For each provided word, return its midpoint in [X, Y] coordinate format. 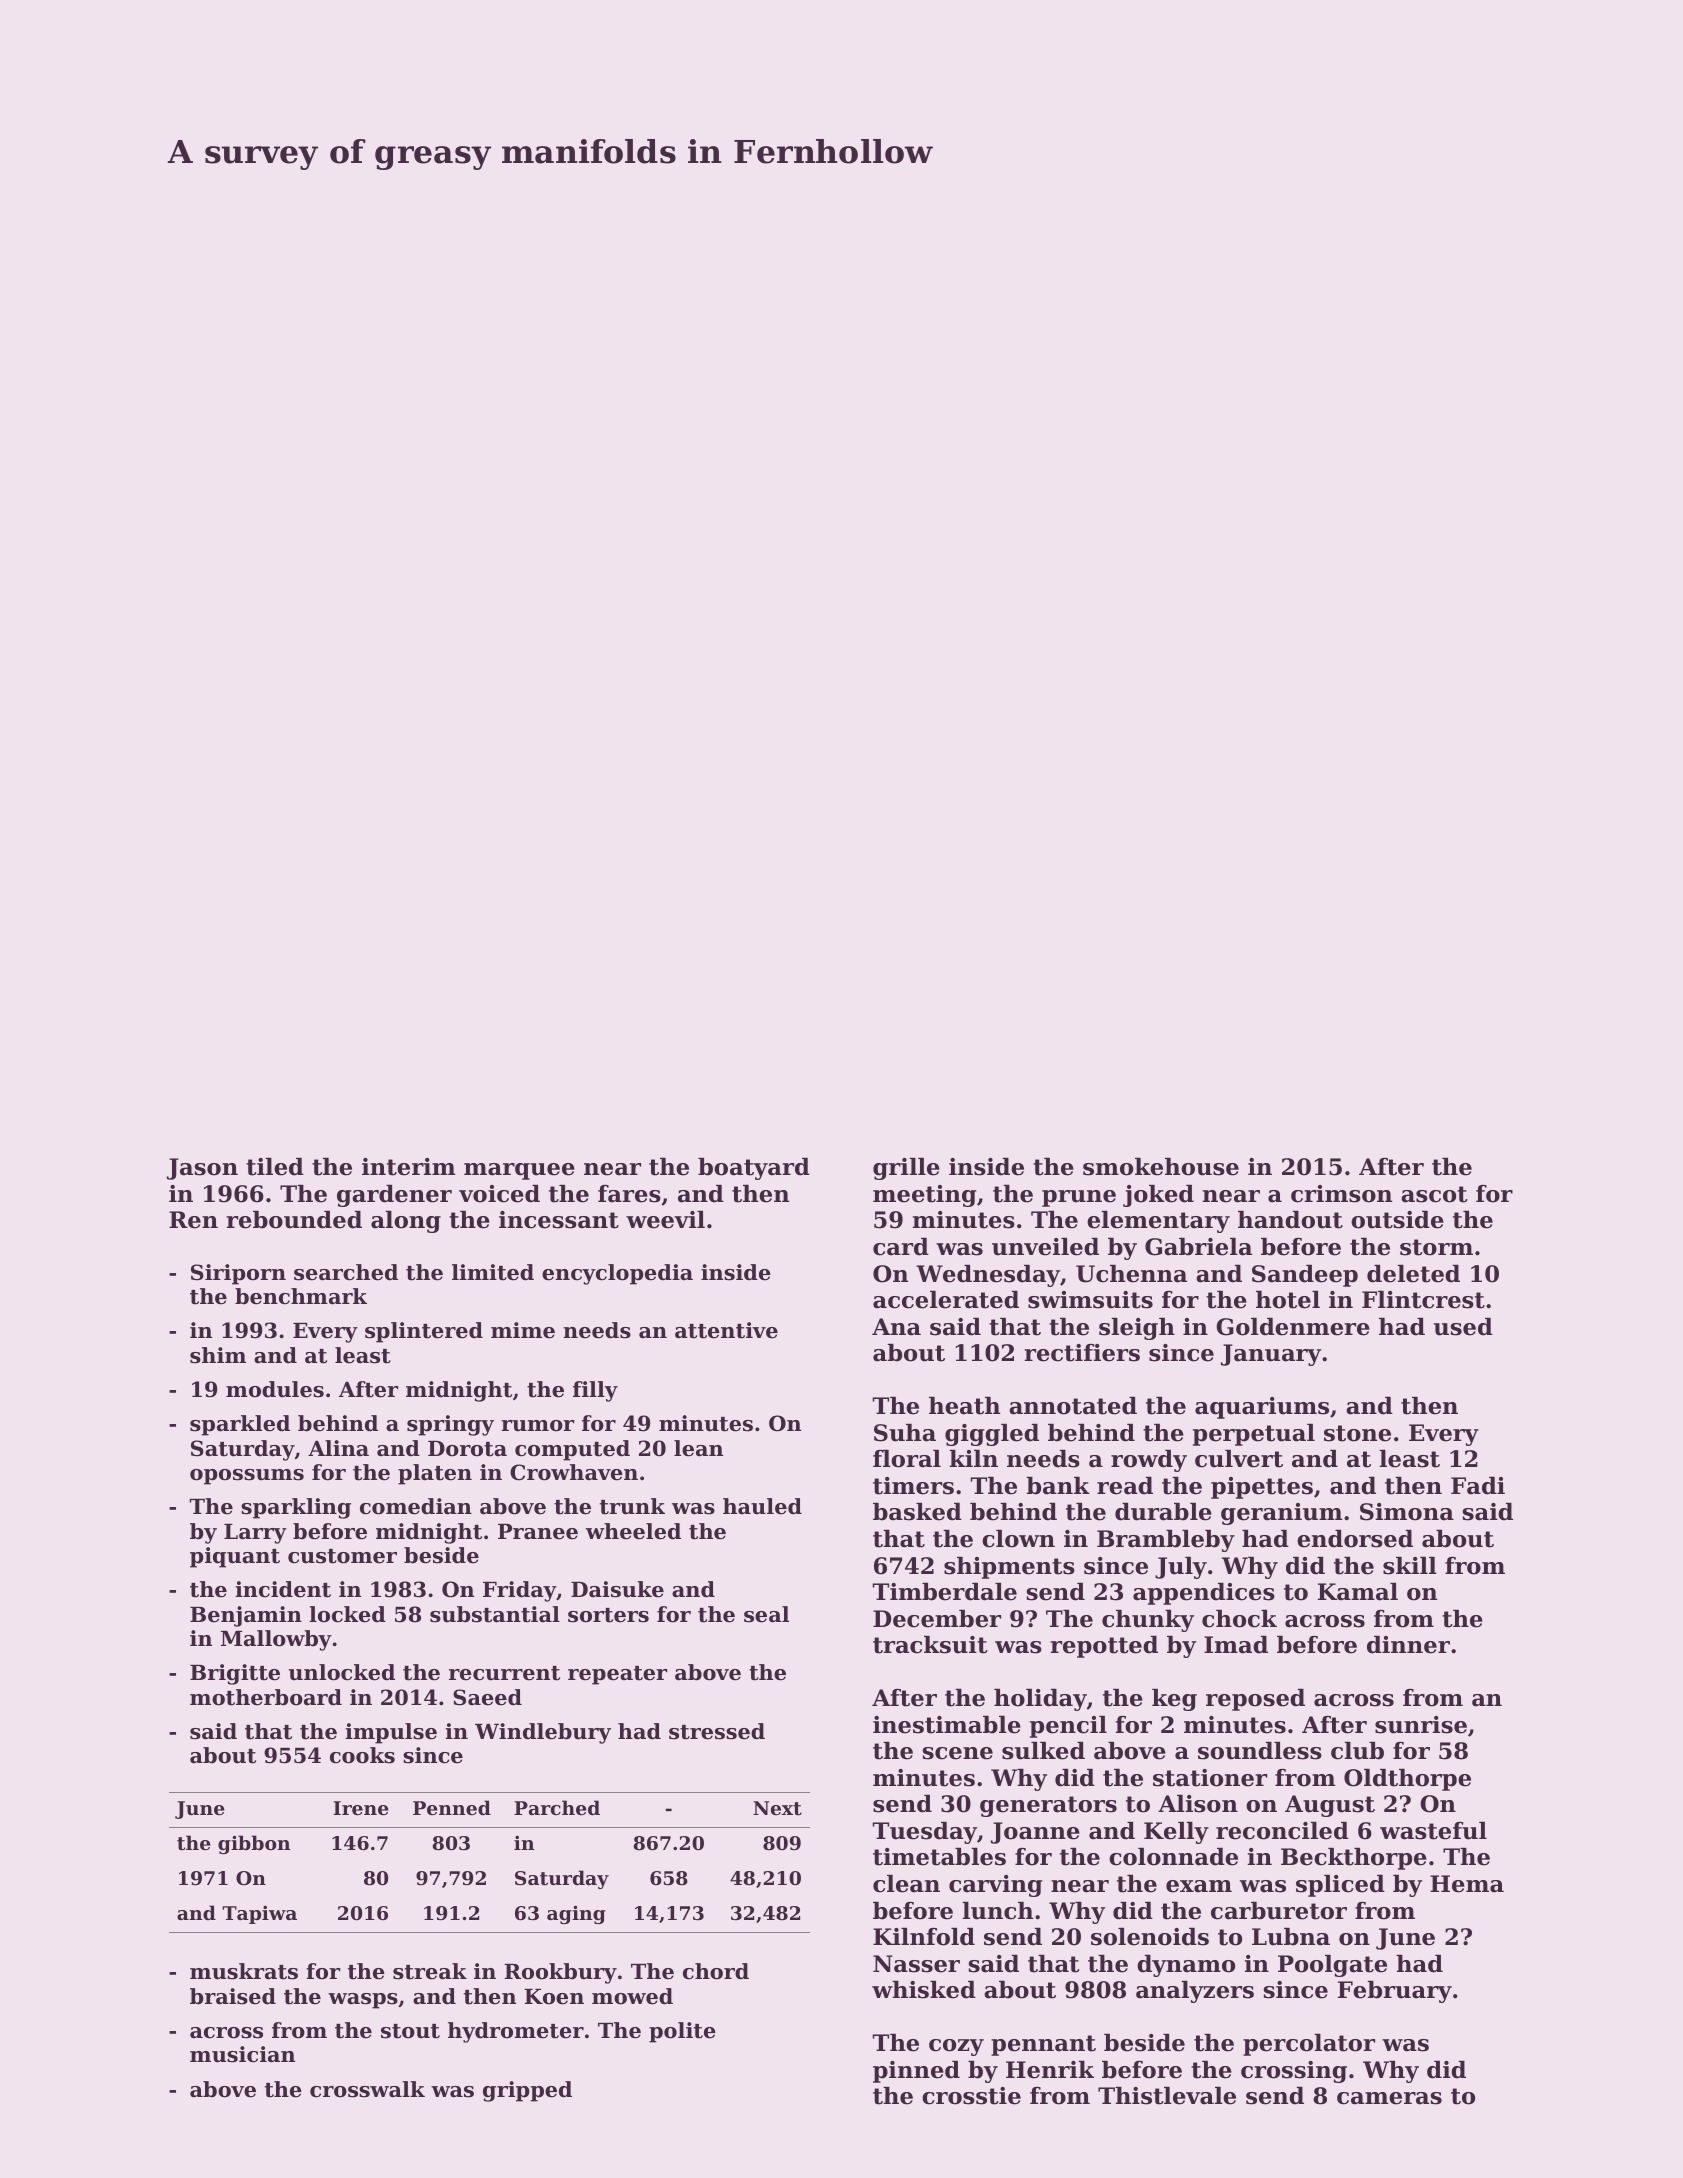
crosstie [971, 2096]
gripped [527, 2091]
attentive [726, 1330]
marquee [519, 1171]
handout [1290, 1220]
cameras [1389, 2098]
